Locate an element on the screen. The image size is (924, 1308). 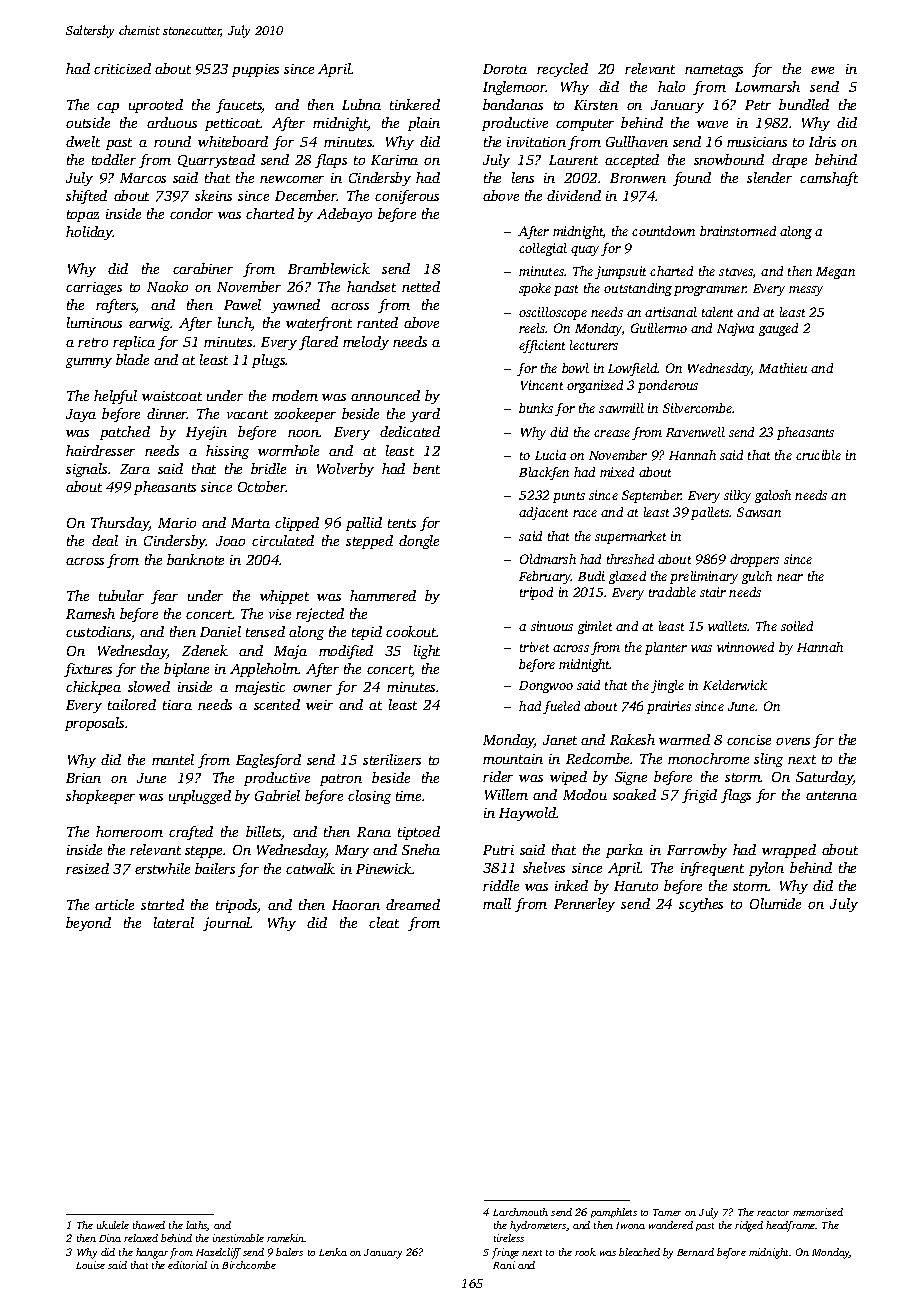
luminous is located at coordinates (94, 322).
